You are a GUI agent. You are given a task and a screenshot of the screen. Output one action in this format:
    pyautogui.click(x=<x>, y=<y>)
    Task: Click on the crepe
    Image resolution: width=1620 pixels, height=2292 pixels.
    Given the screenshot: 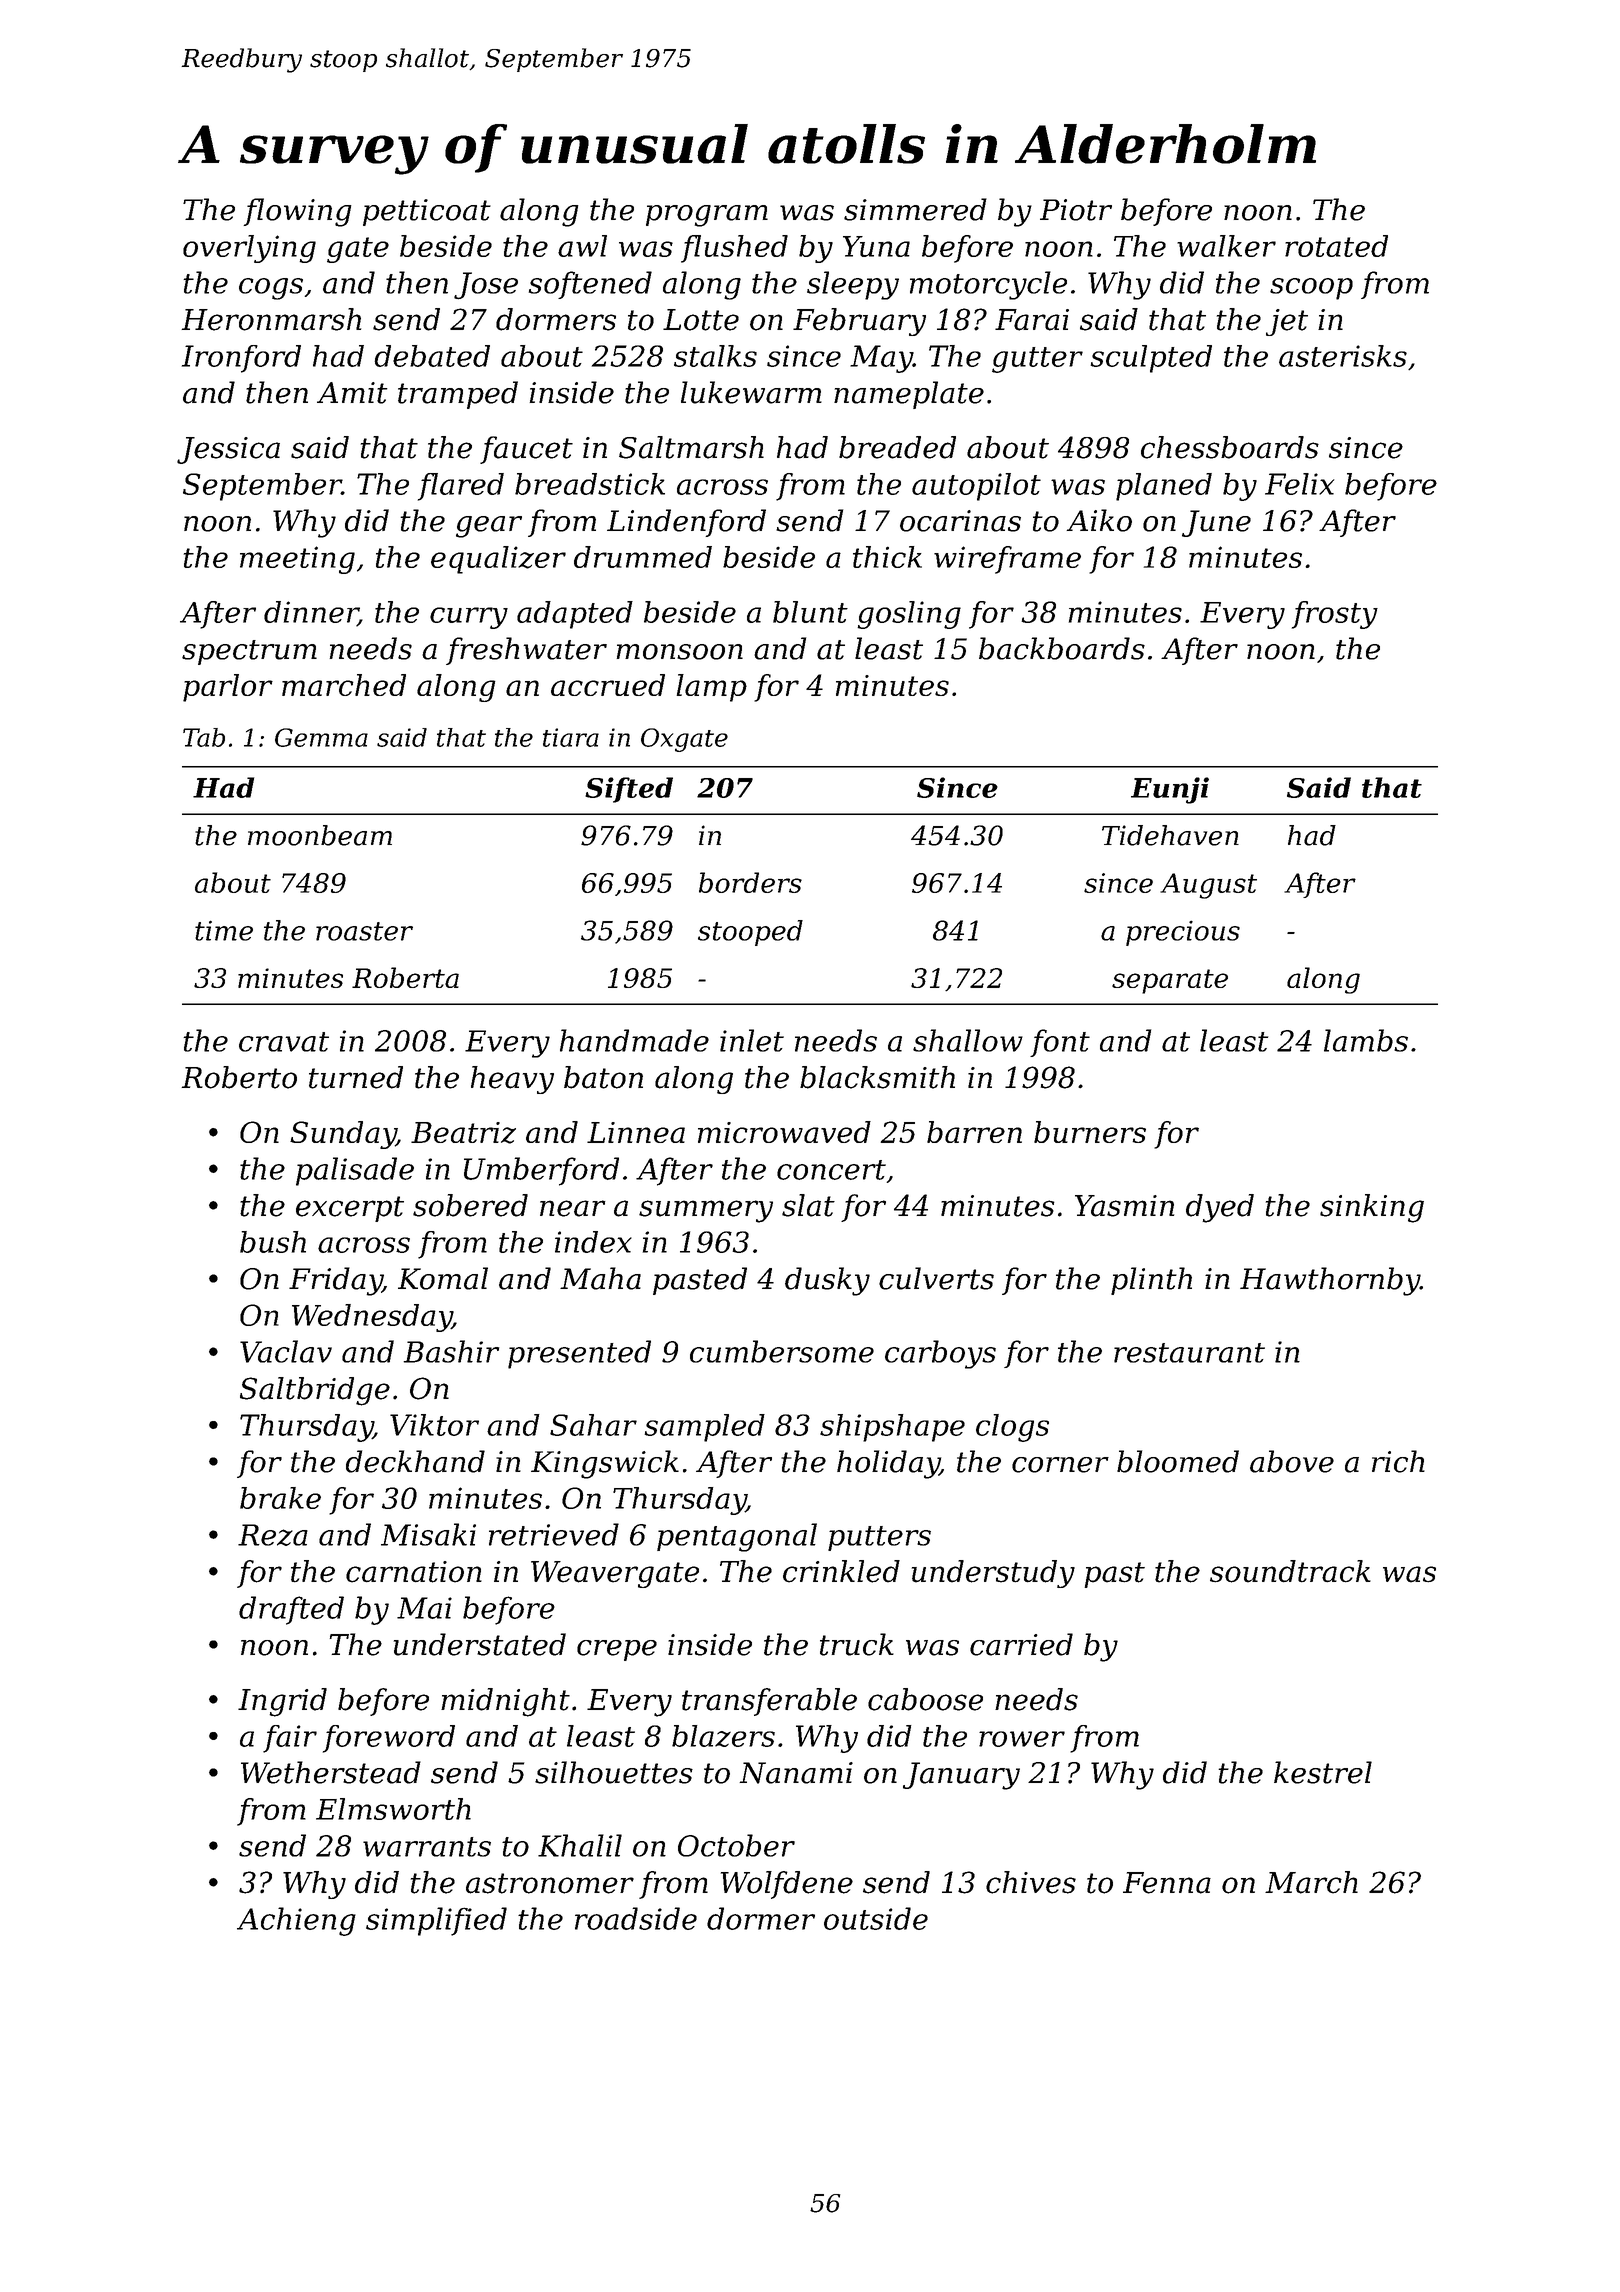 What is the action you would take?
    pyautogui.click(x=617, y=1650)
